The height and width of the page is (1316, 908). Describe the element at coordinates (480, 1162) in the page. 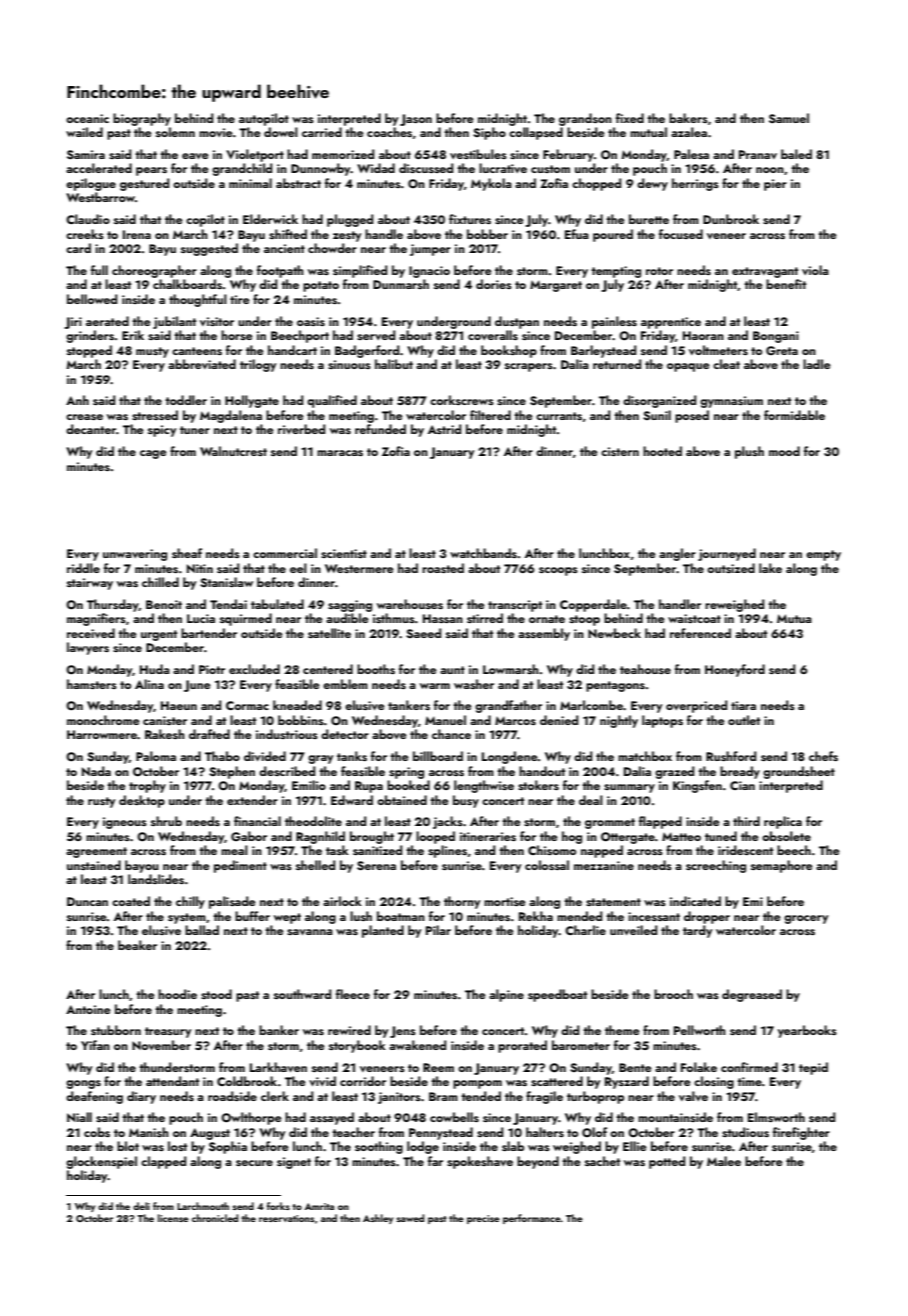

I see `spokeshave` at that location.
